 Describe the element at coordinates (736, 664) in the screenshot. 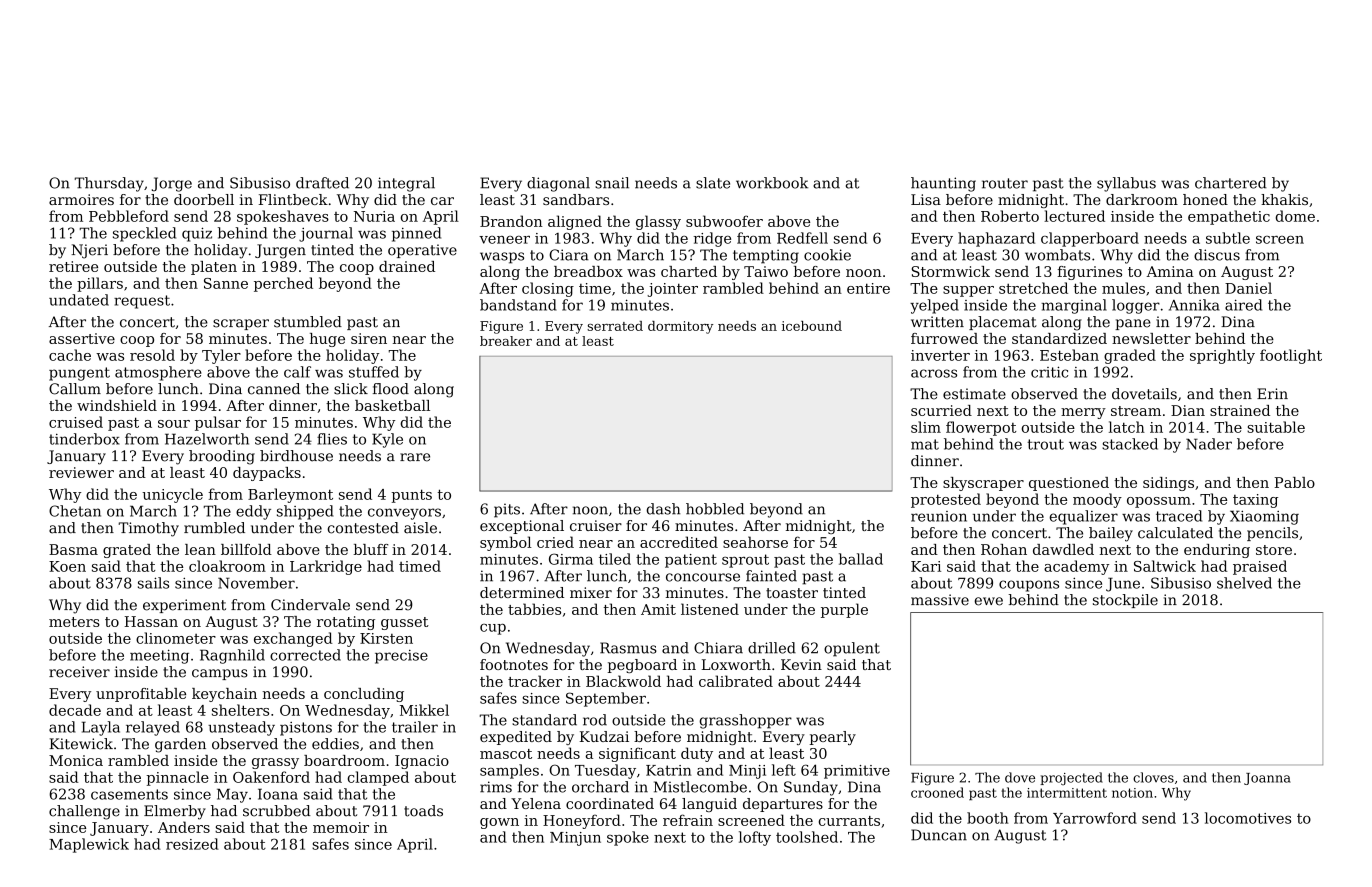

I see `Loxworth` at that location.
